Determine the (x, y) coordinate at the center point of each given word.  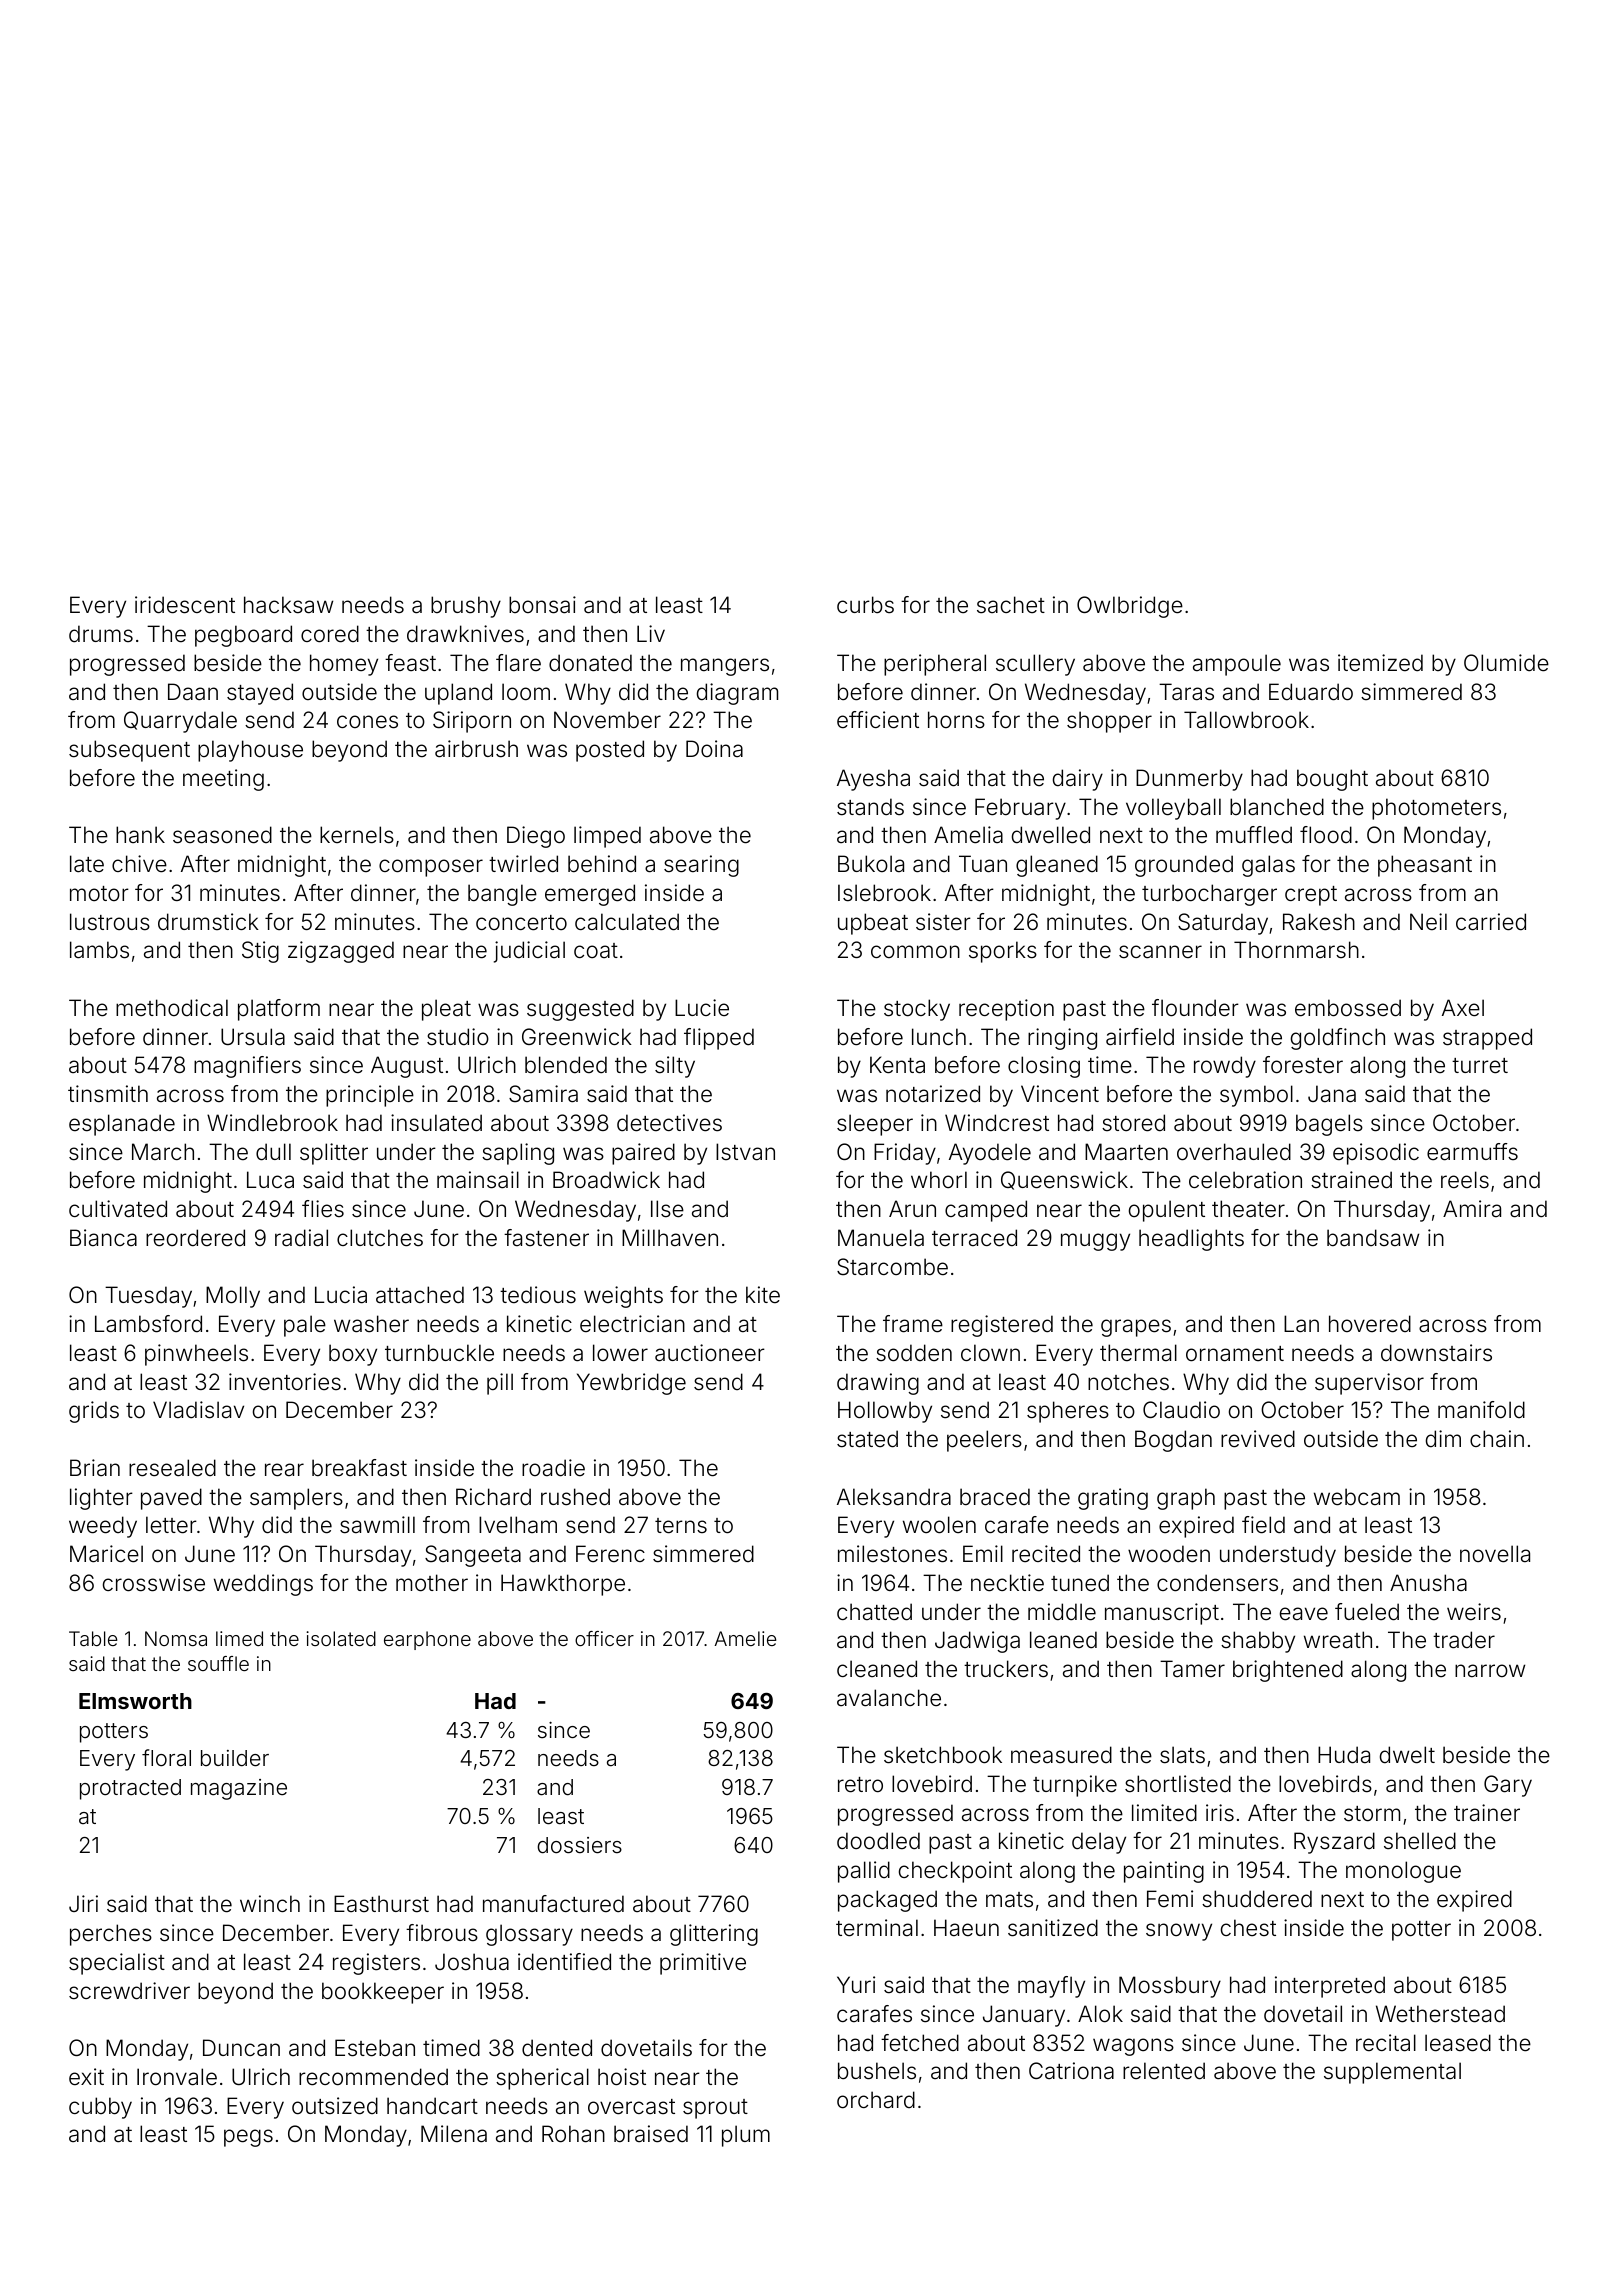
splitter (334, 1154)
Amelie (745, 1638)
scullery (1035, 665)
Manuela (881, 1238)
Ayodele (990, 1154)
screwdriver (129, 1991)
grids (94, 1412)
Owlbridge (1130, 607)
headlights (1191, 1240)
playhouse (250, 751)
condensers (1217, 1583)
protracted (130, 1789)
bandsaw (1373, 1238)
